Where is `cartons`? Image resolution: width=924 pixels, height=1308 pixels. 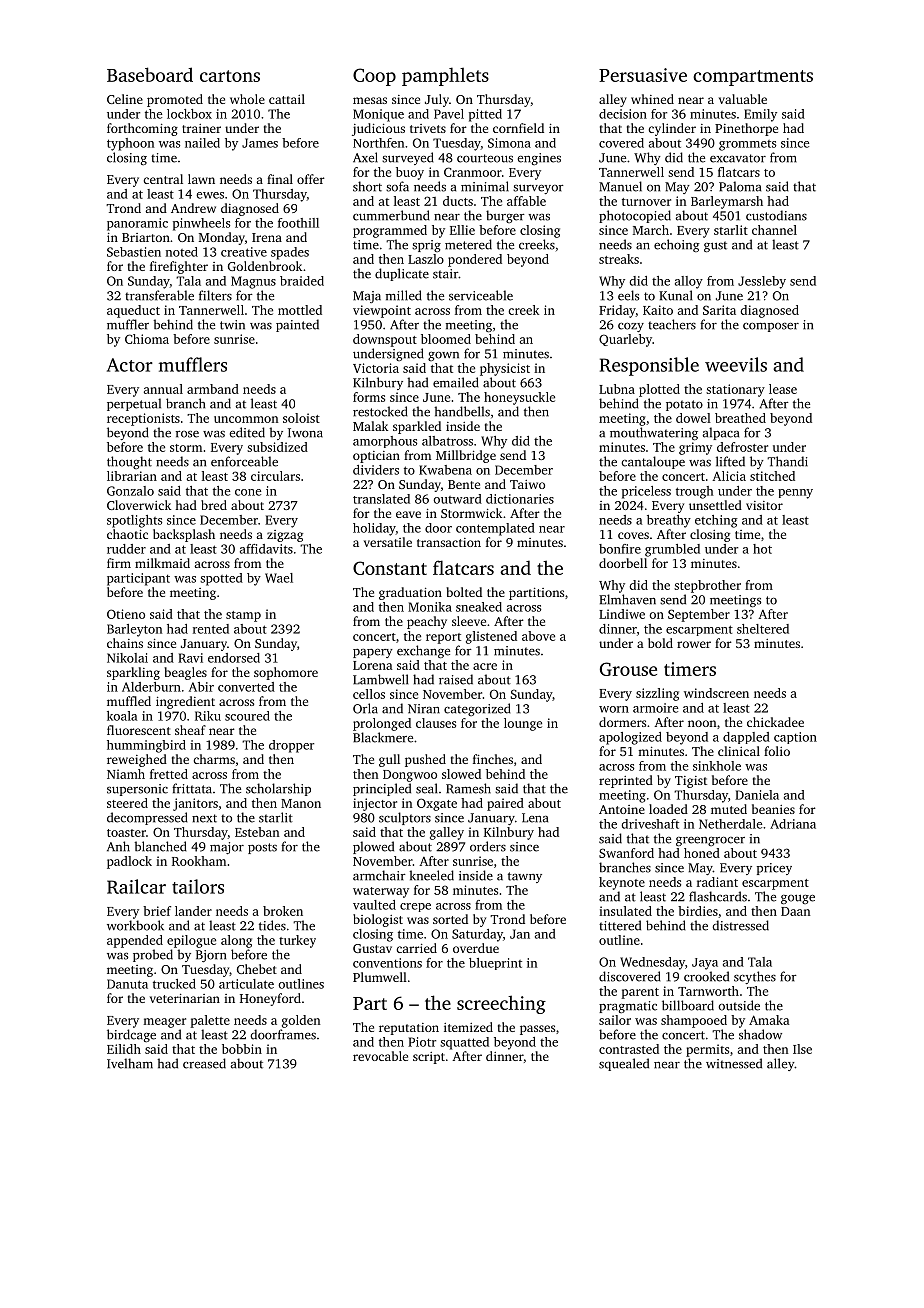
cartons is located at coordinates (230, 76).
